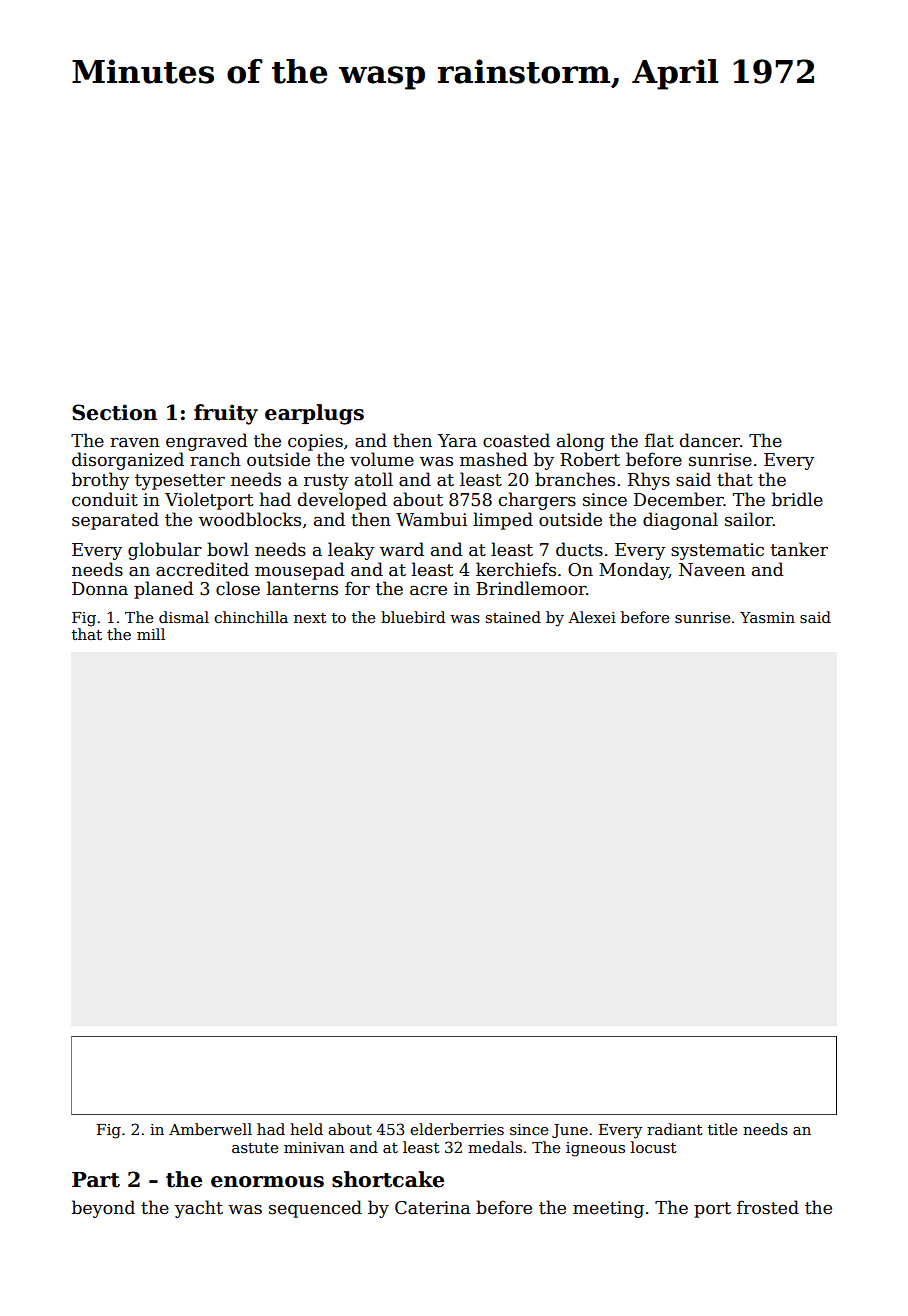  I want to click on Yasmin, so click(767, 617).
